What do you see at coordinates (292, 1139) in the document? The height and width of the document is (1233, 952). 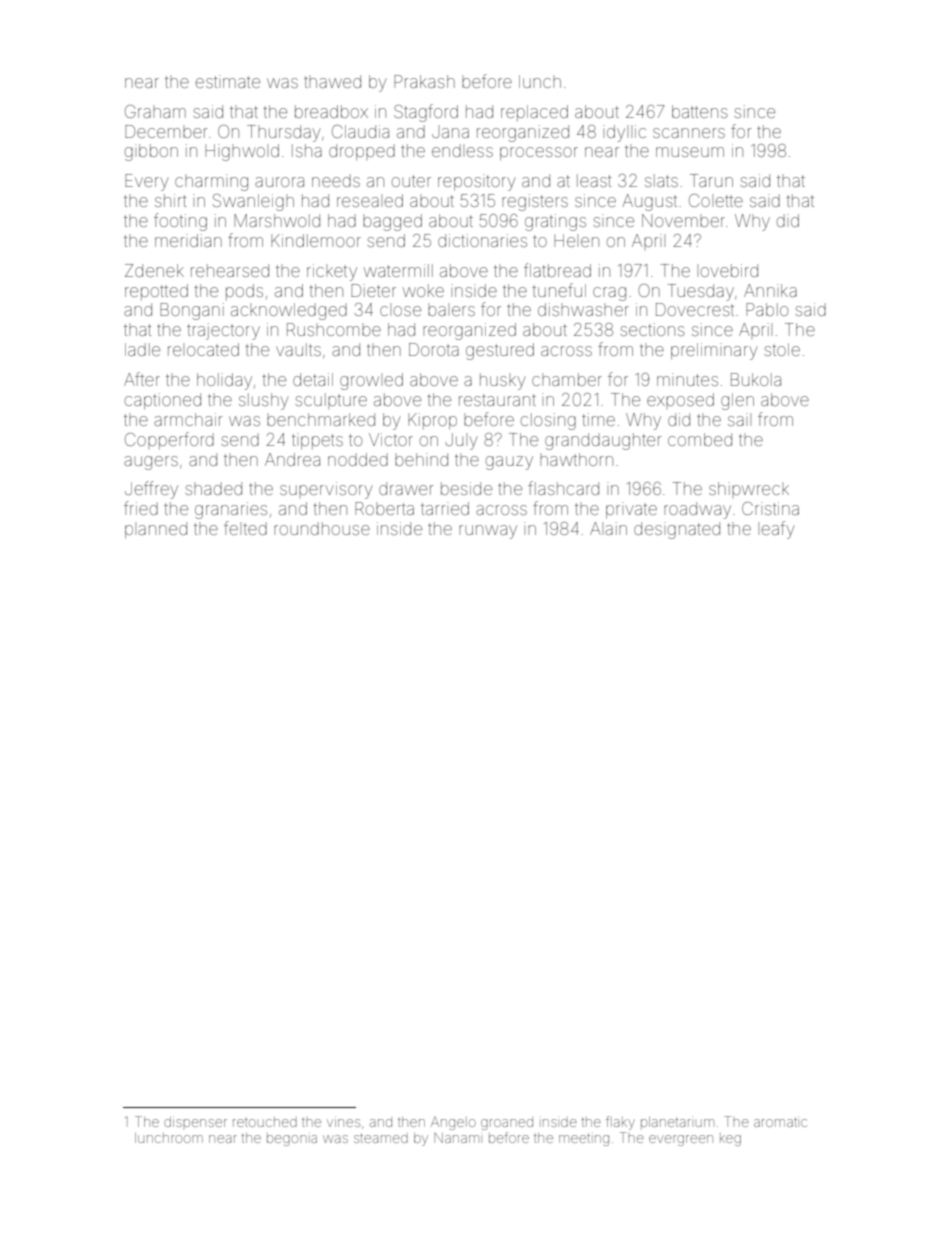 I see `begonia` at bounding box center [292, 1139].
